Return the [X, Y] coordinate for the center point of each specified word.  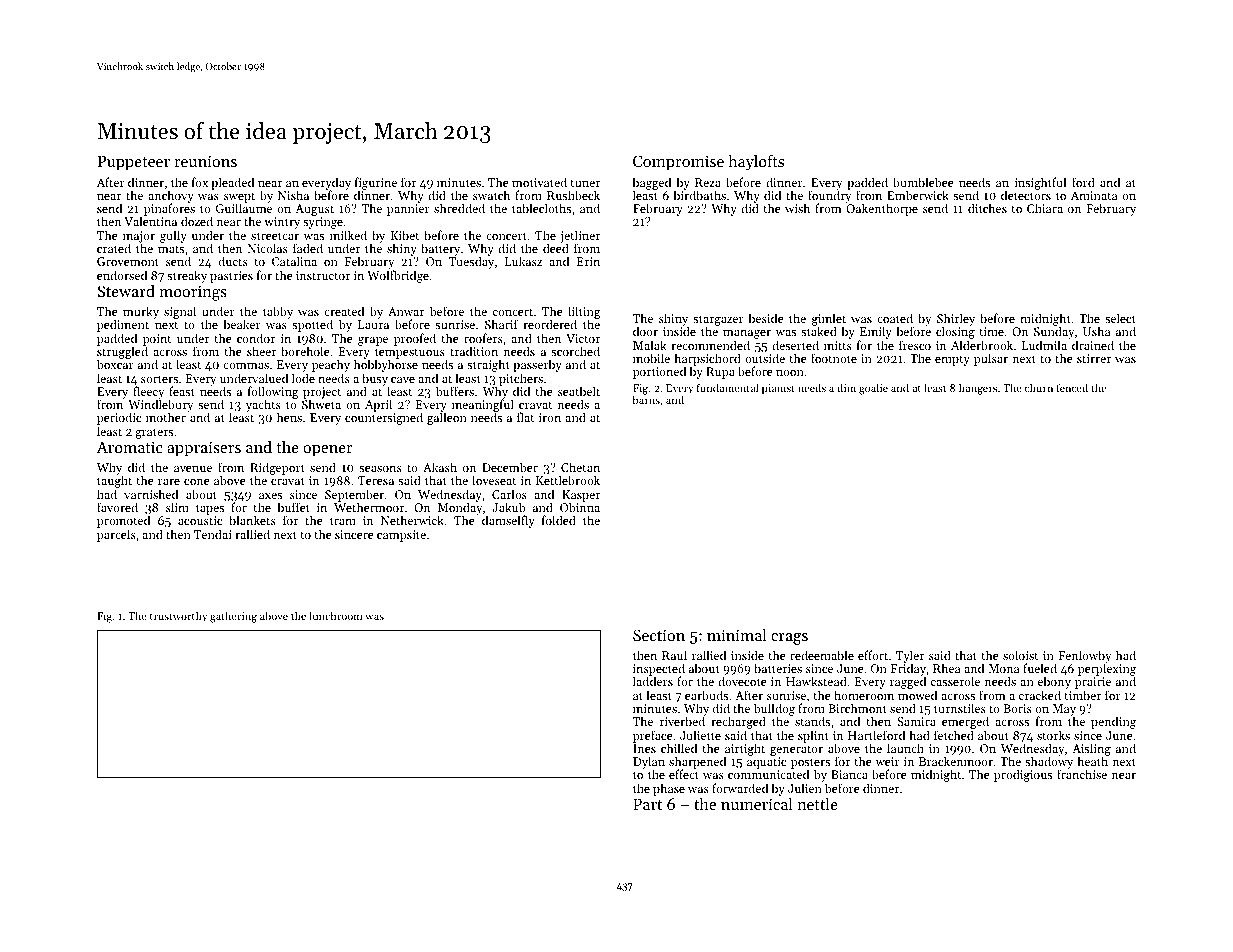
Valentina [150, 221]
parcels [116, 535]
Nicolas [268, 248]
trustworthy [178, 617]
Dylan [649, 763]
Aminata [1094, 195]
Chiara [1045, 208]
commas [246, 366]
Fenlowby [1085, 656]
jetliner [580, 237]
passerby [537, 365]
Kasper [581, 496]
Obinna [580, 507]
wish [797, 208]
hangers [978, 389]
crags [789, 639]
